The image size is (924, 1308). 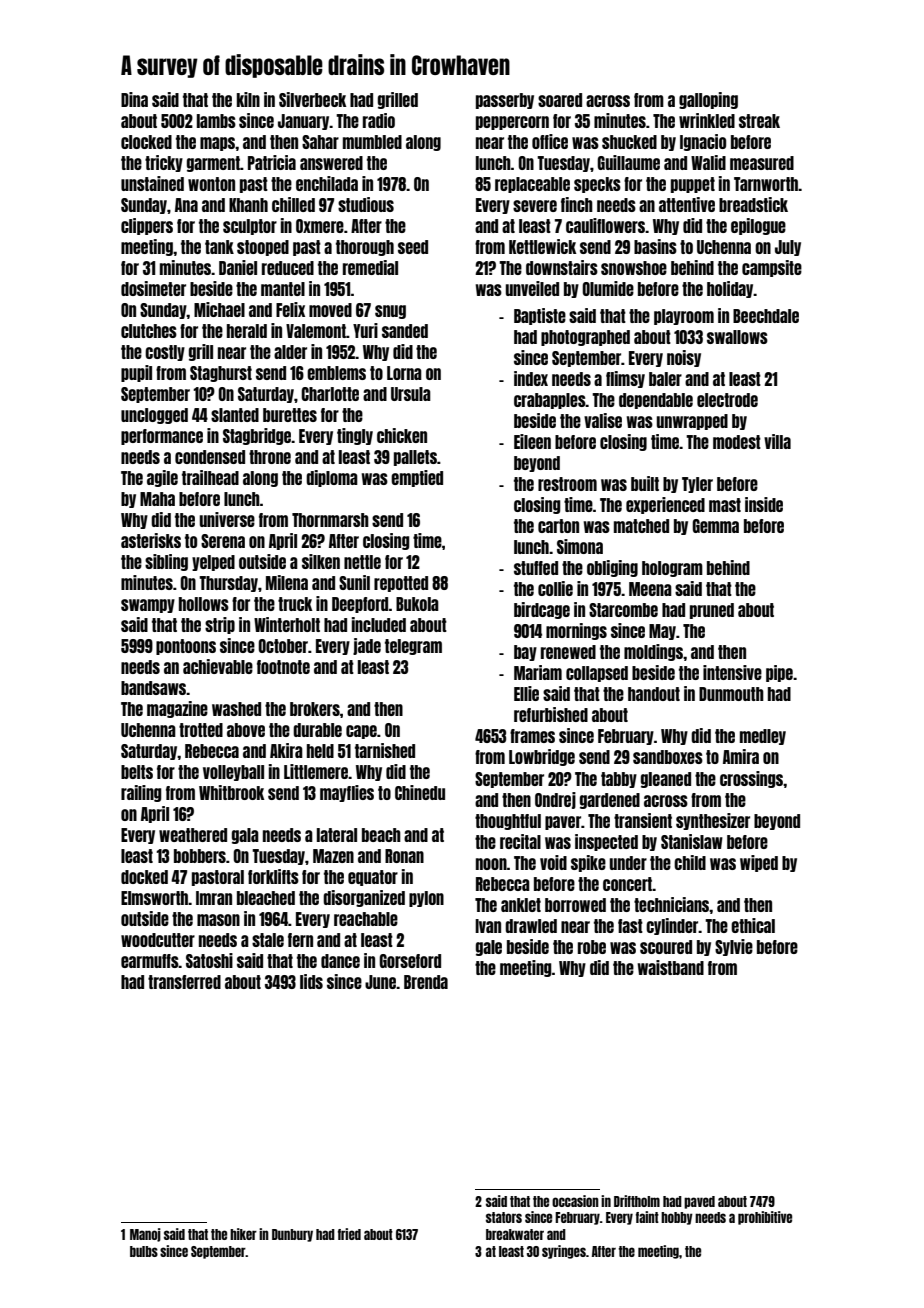 I want to click on medley, so click(x=763, y=737).
